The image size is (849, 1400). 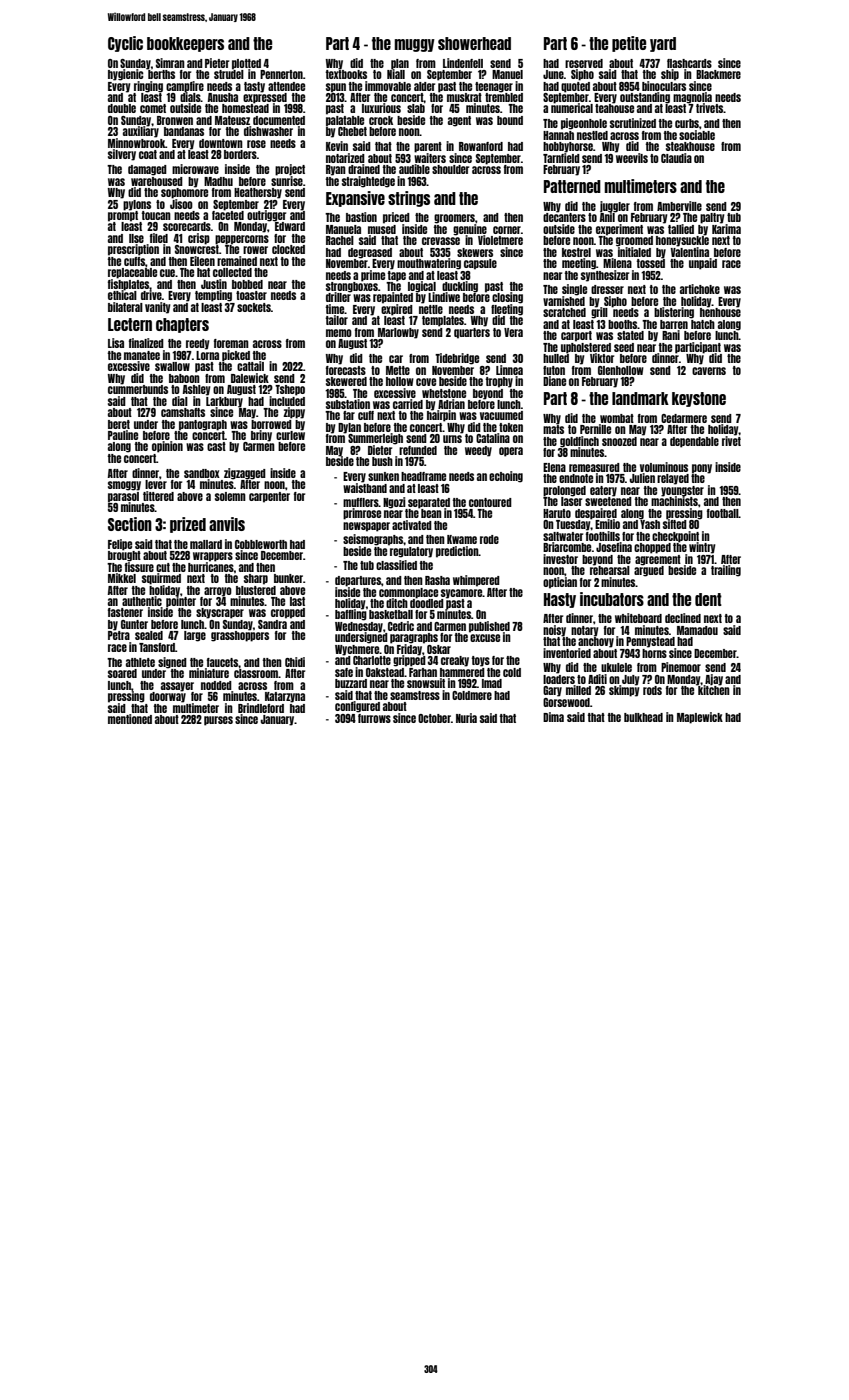 I want to click on bean, so click(x=431, y=513).
